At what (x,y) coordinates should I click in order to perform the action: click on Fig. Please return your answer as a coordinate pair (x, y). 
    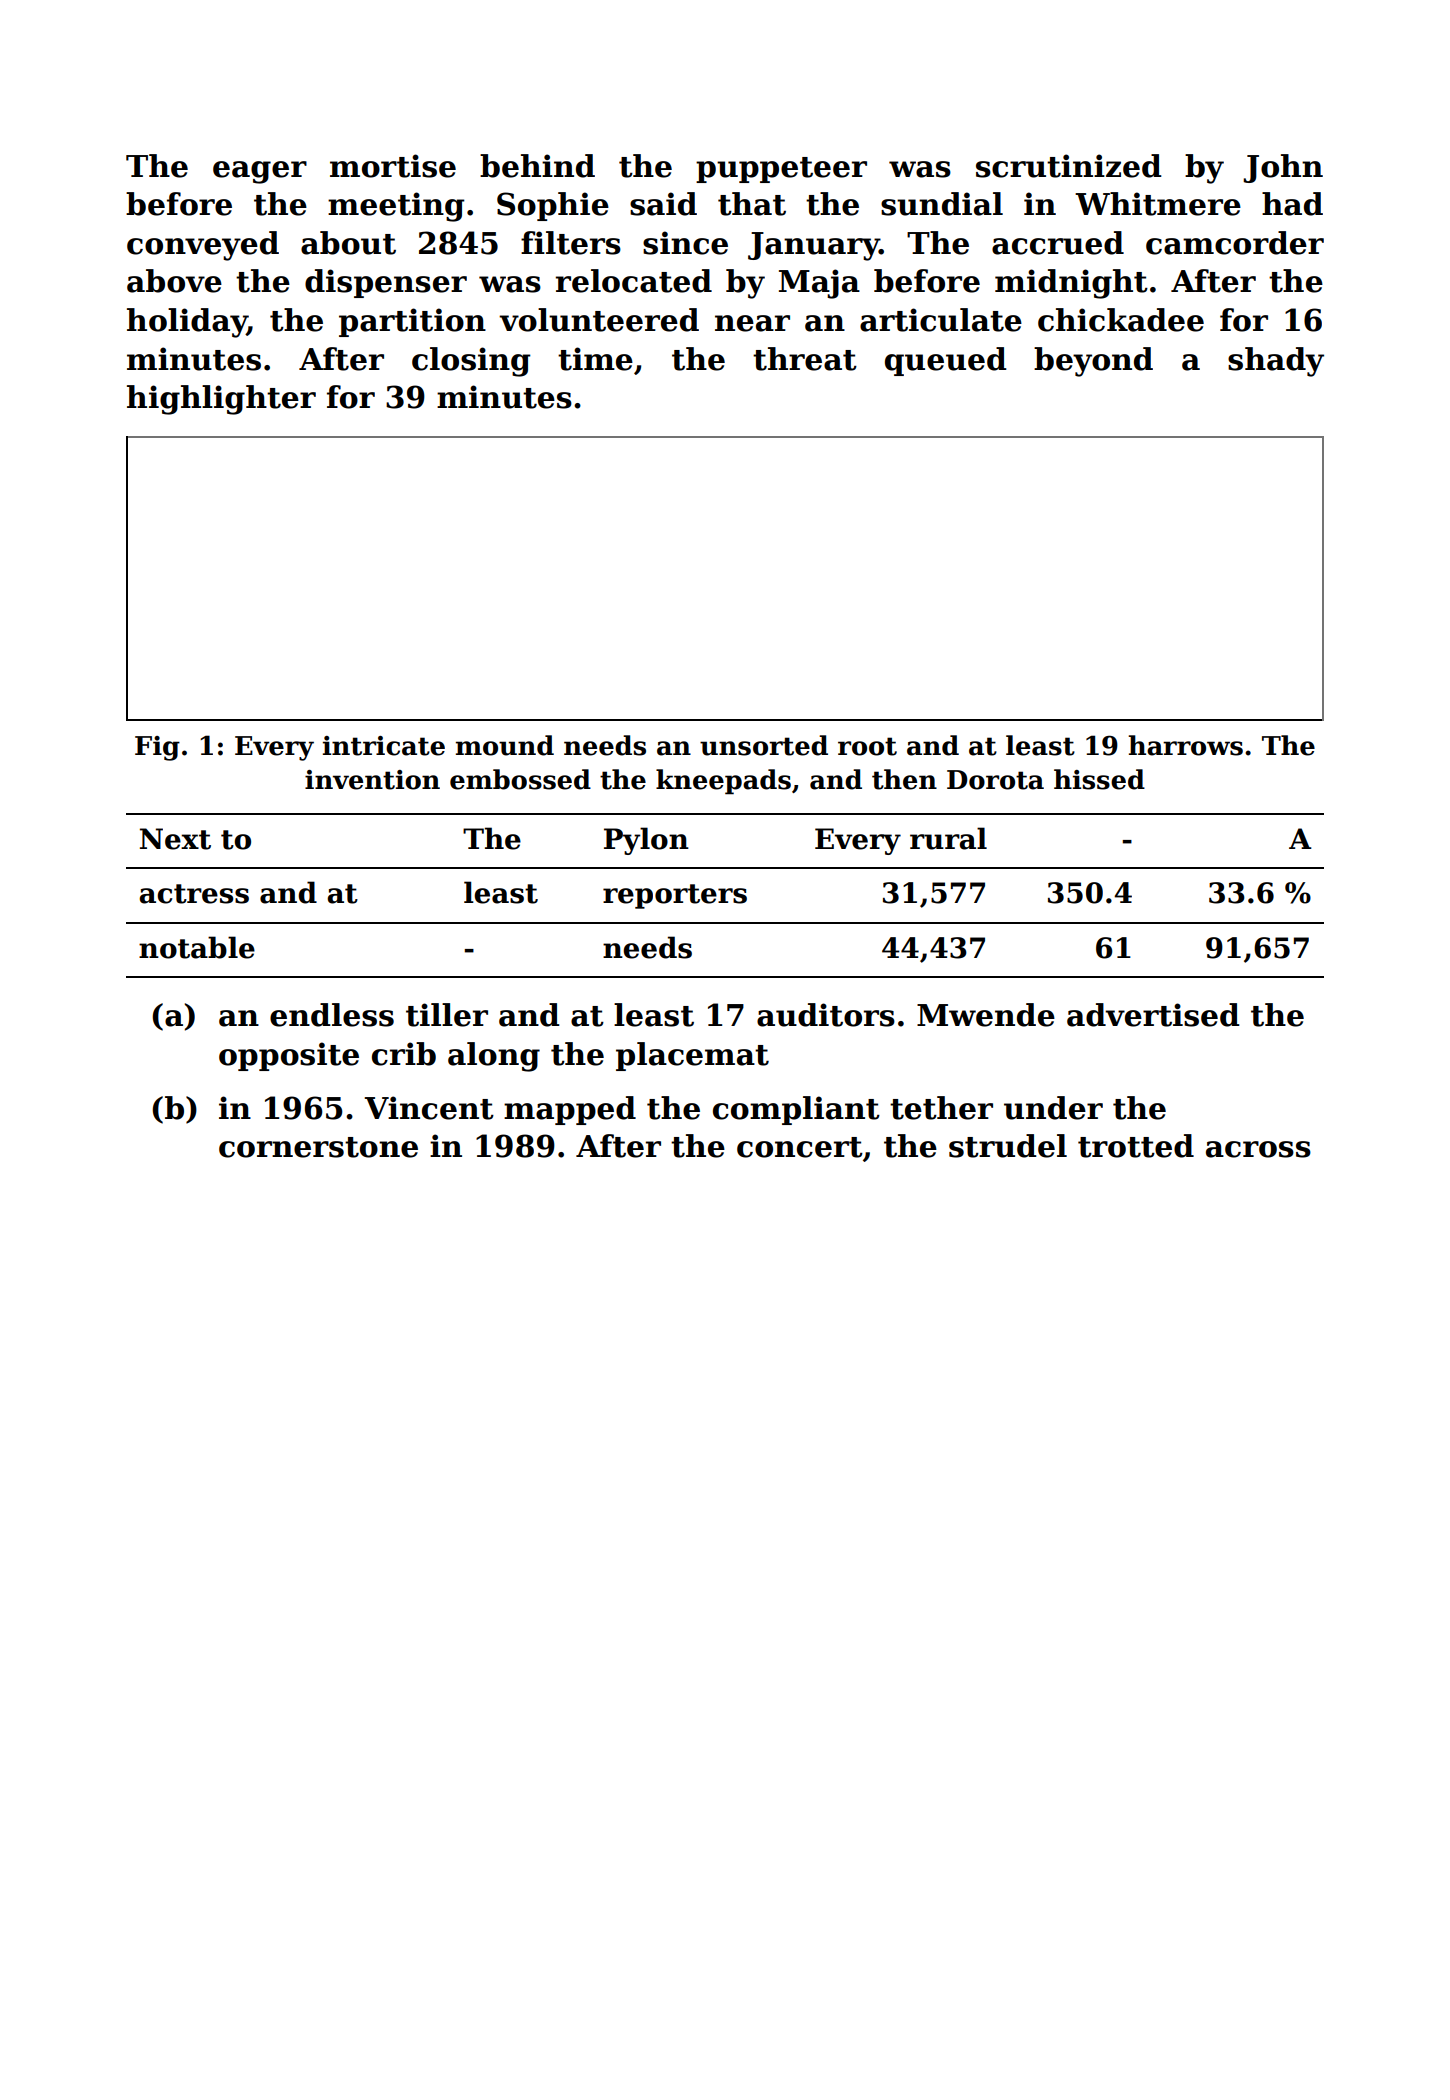
    Looking at the image, I should click on (157, 748).
